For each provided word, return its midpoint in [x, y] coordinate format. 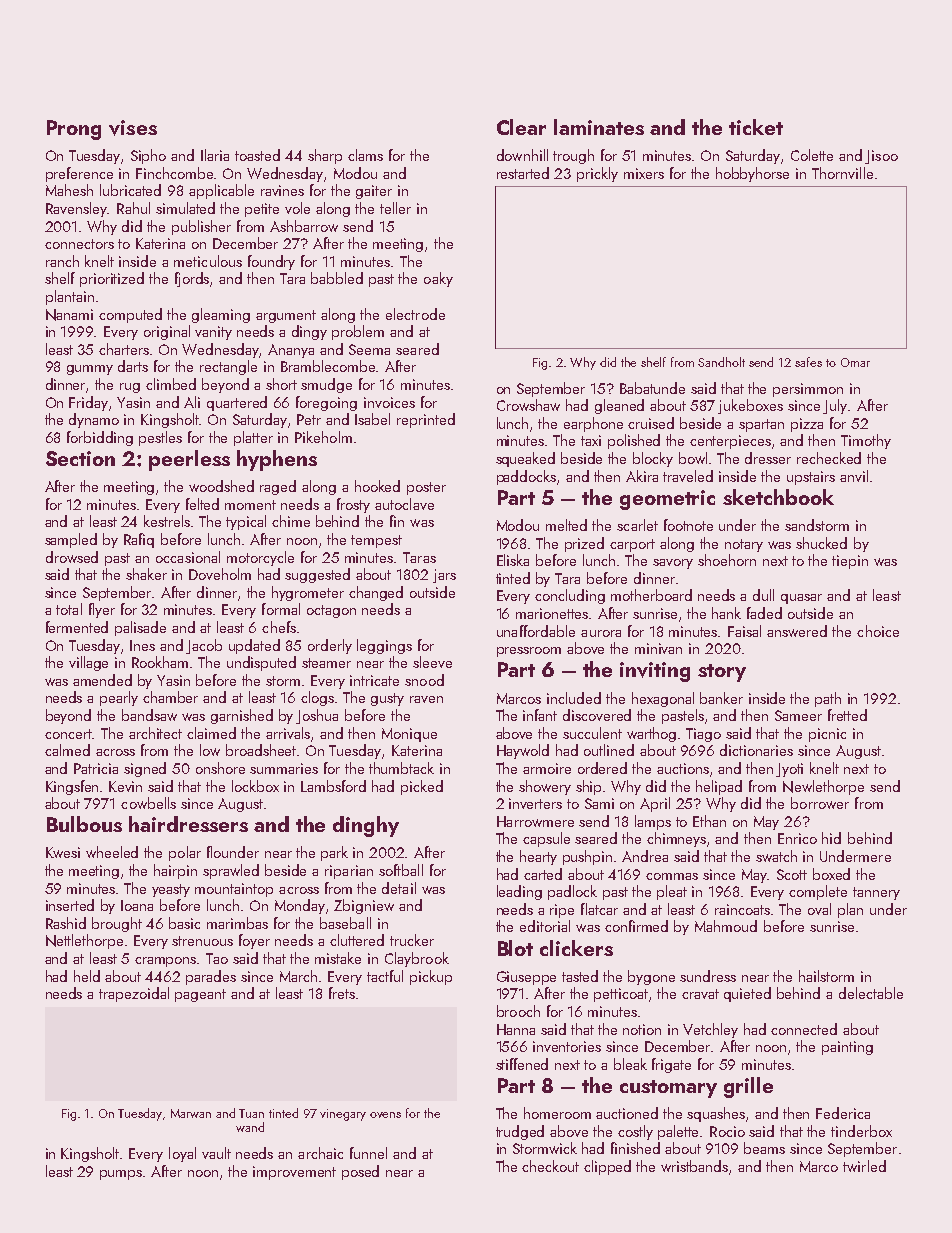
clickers [576, 948]
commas [672, 876]
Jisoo [881, 157]
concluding [570, 596]
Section [80, 458]
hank [726, 613]
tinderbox [861, 1131]
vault [216, 1153]
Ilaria [215, 155]
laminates [599, 127]
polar [185, 853]
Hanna [516, 1029]
